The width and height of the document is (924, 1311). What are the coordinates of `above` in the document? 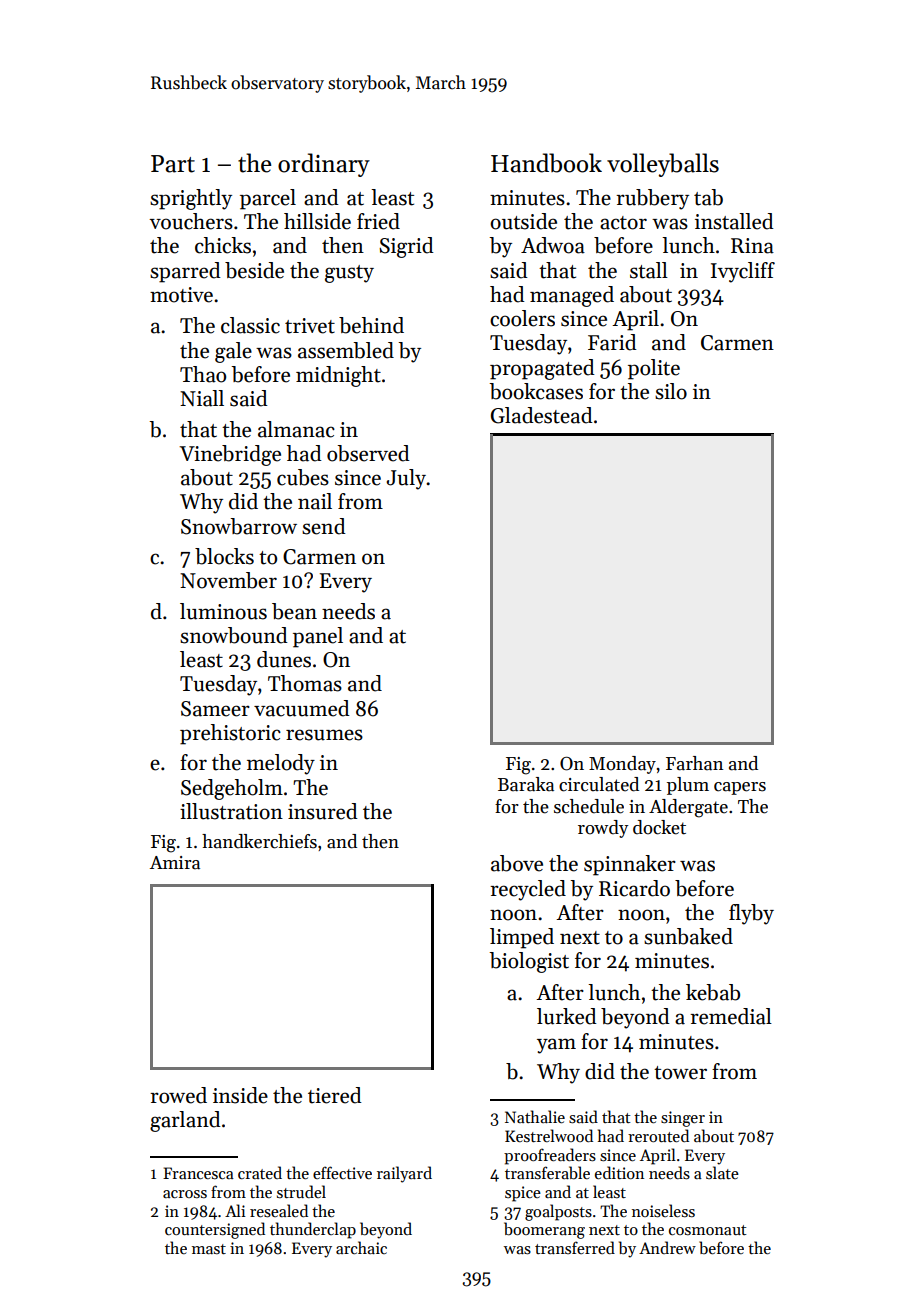 It's located at (517, 863).
